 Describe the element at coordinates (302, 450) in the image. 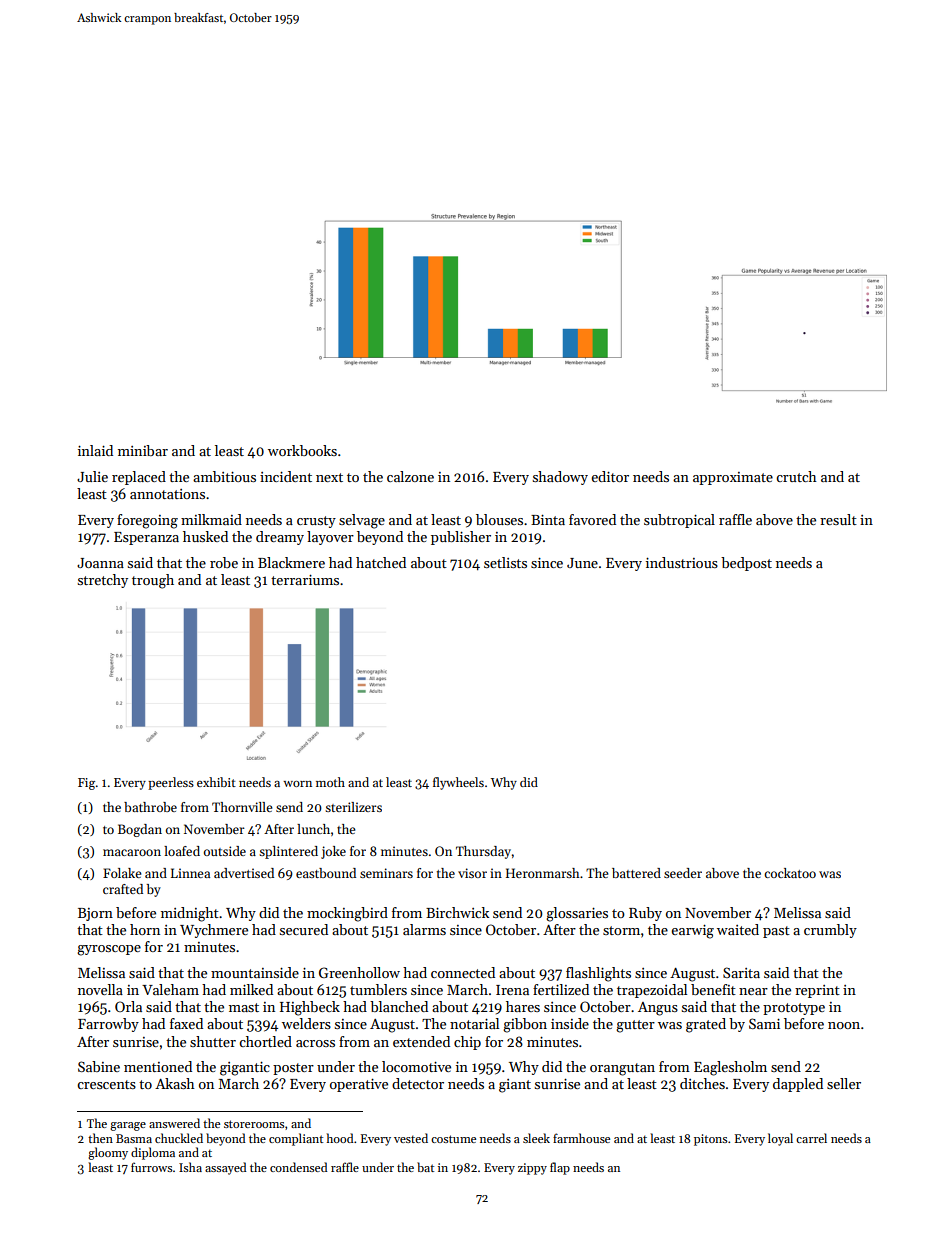

I see `workbooks` at that location.
